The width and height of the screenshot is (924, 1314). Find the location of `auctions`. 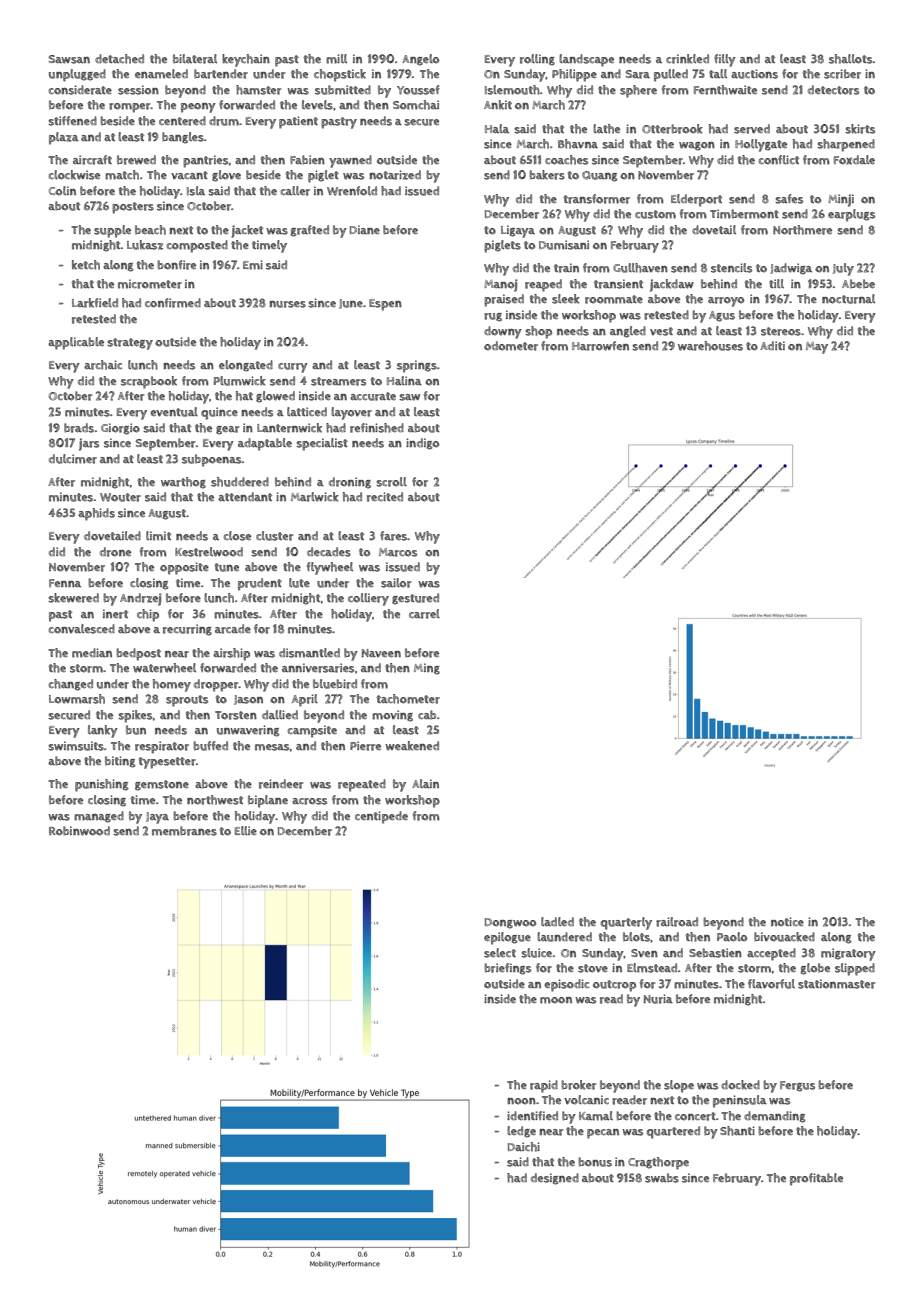

auctions is located at coordinates (754, 74).
